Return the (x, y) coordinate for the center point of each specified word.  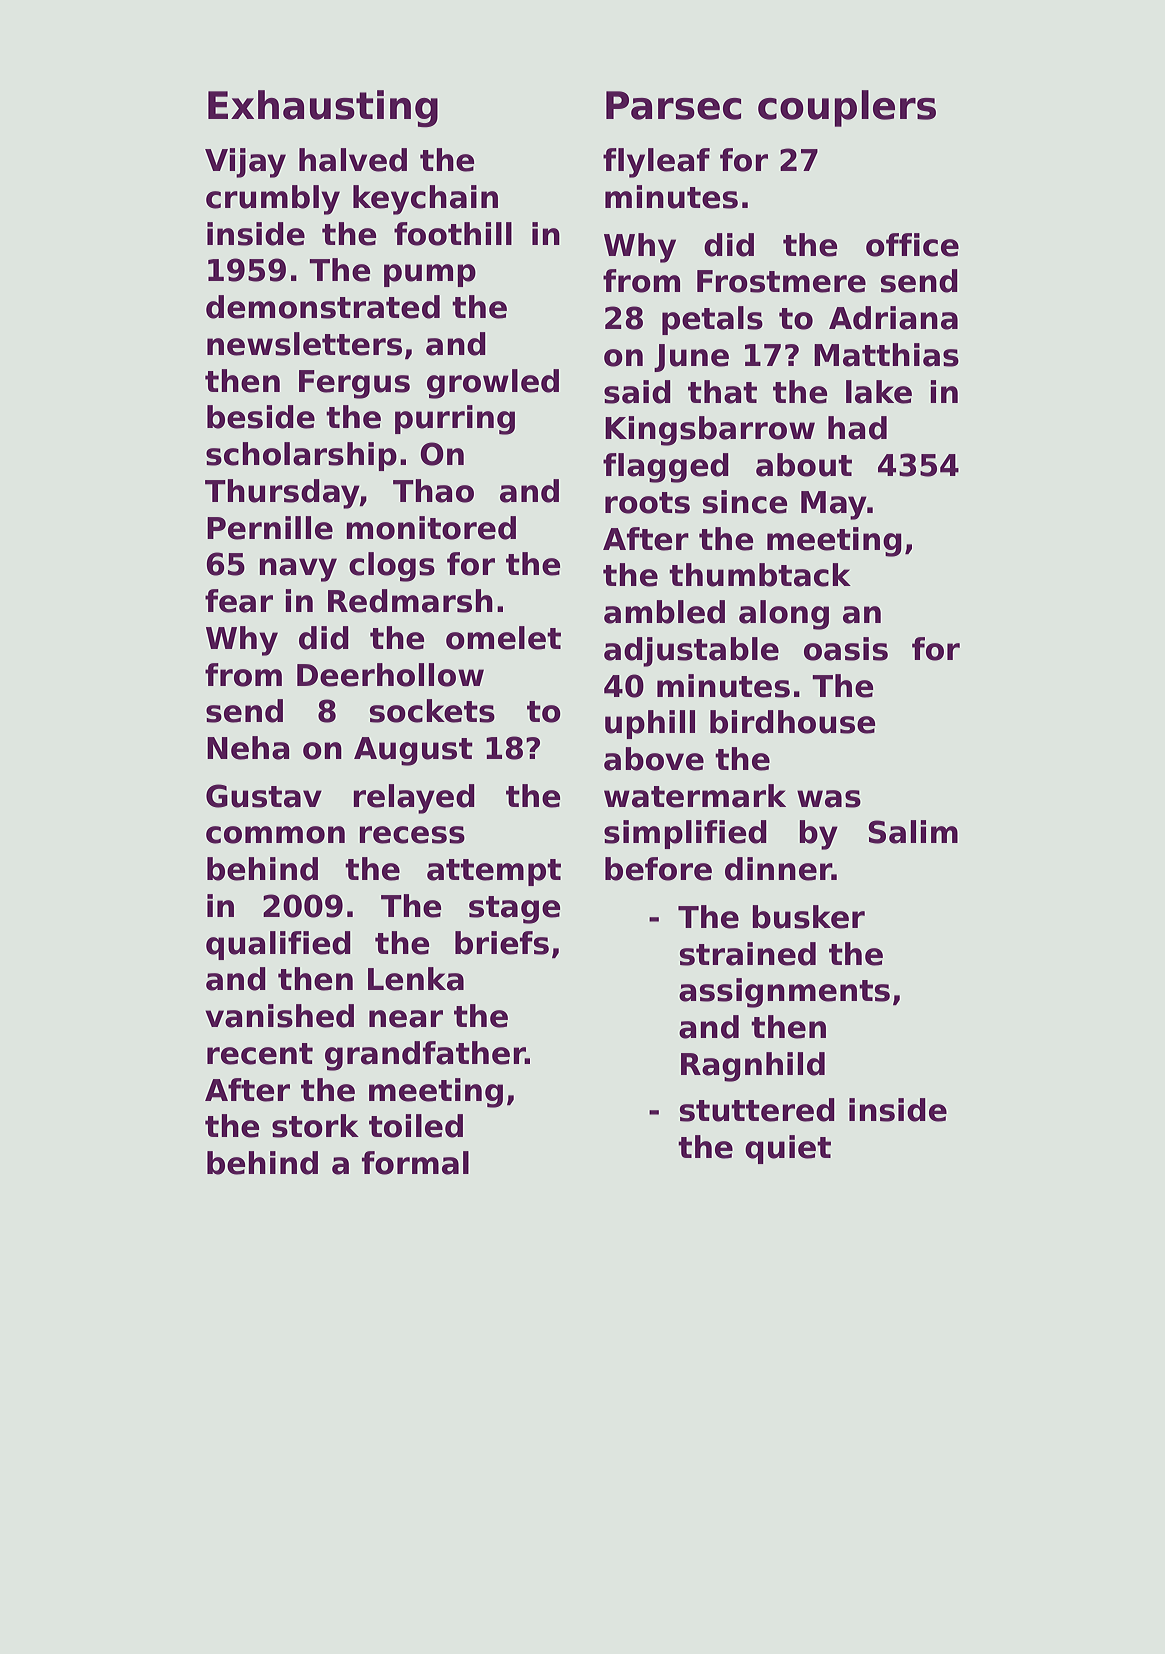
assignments (784, 993)
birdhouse (792, 722)
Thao (433, 491)
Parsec (673, 105)
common (275, 835)
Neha (248, 748)
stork (315, 1126)
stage (514, 910)
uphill (650, 724)
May (834, 505)
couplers (847, 108)
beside (261, 417)
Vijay (245, 163)
